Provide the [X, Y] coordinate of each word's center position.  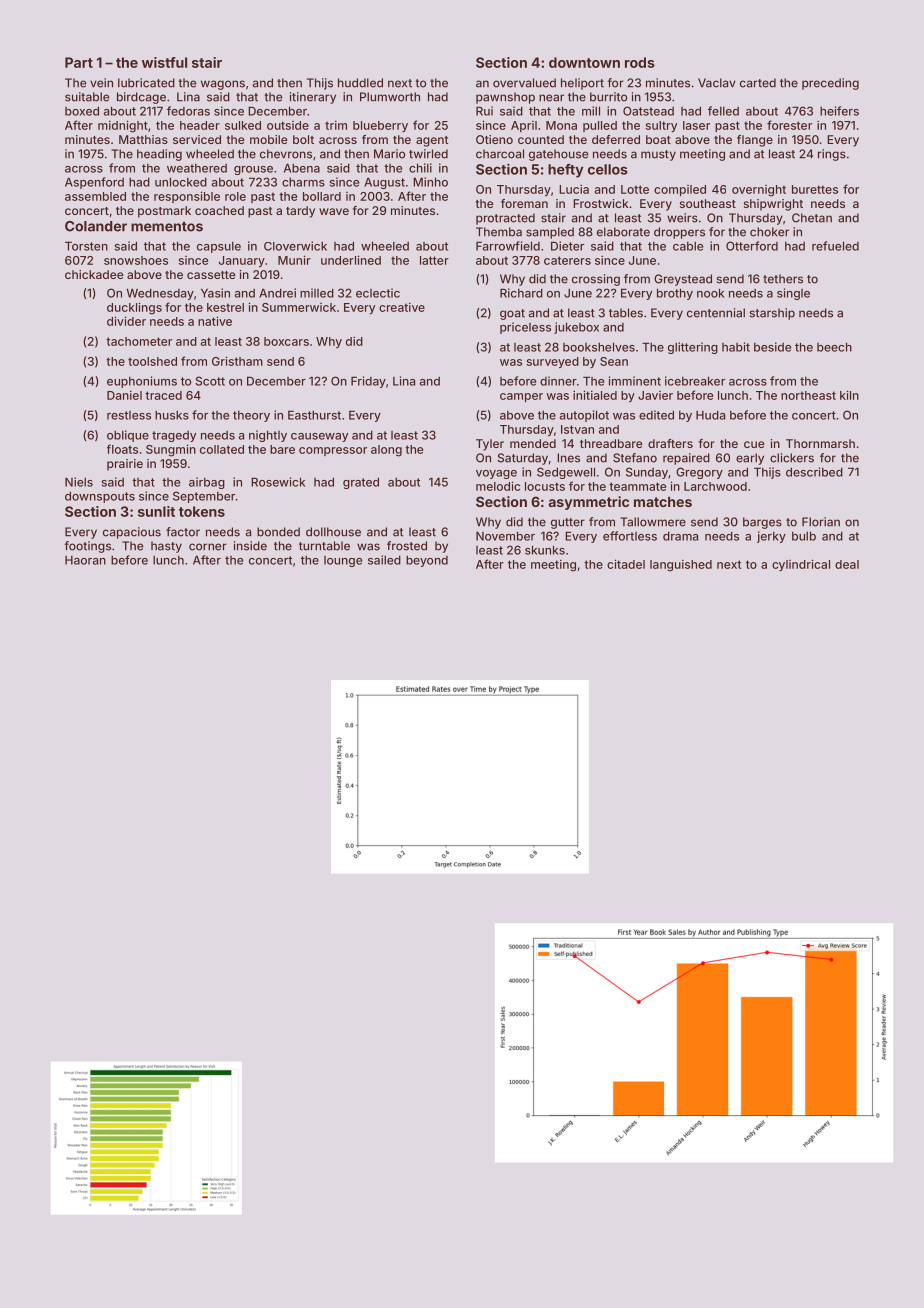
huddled [360, 83]
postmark [164, 212]
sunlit [156, 511]
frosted [407, 546]
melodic [498, 486]
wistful [164, 62]
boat [658, 139]
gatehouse [558, 155]
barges [762, 523]
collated [222, 449]
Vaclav [717, 83]
